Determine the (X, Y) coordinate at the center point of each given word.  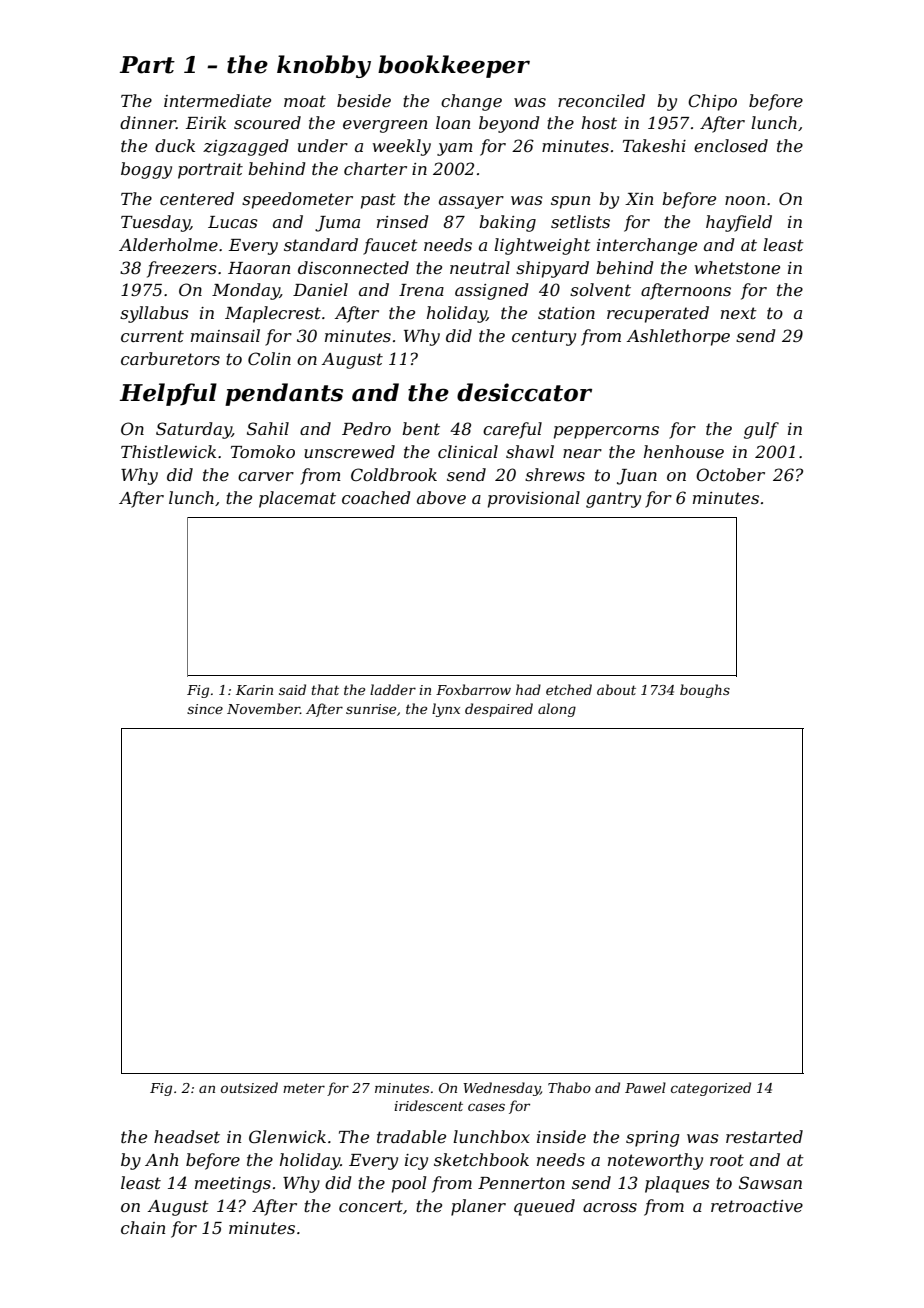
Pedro (366, 428)
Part (147, 65)
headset (187, 1136)
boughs (705, 691)
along (557, 710)
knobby (324, 66)
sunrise (371, 709)
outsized (249, 1088)
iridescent (428, 1105)
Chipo (712, 102)
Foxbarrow (473, 689)
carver (266, 476)
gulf (761, 430)
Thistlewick (168, 451)
